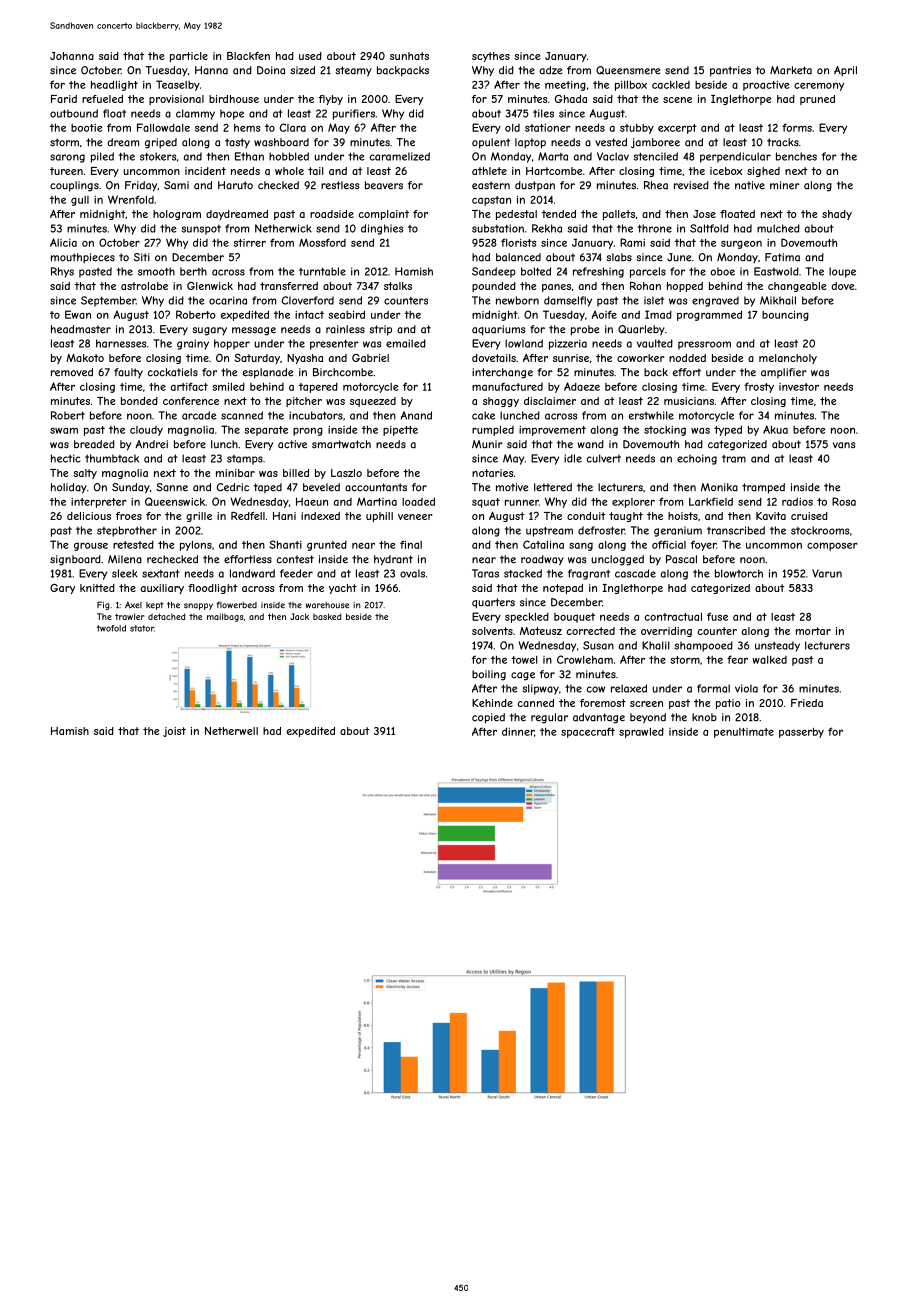 The image size is (908, 1316). Describe the element at coordinates (791, 70) in the document. I see `Marketa` at that location.
